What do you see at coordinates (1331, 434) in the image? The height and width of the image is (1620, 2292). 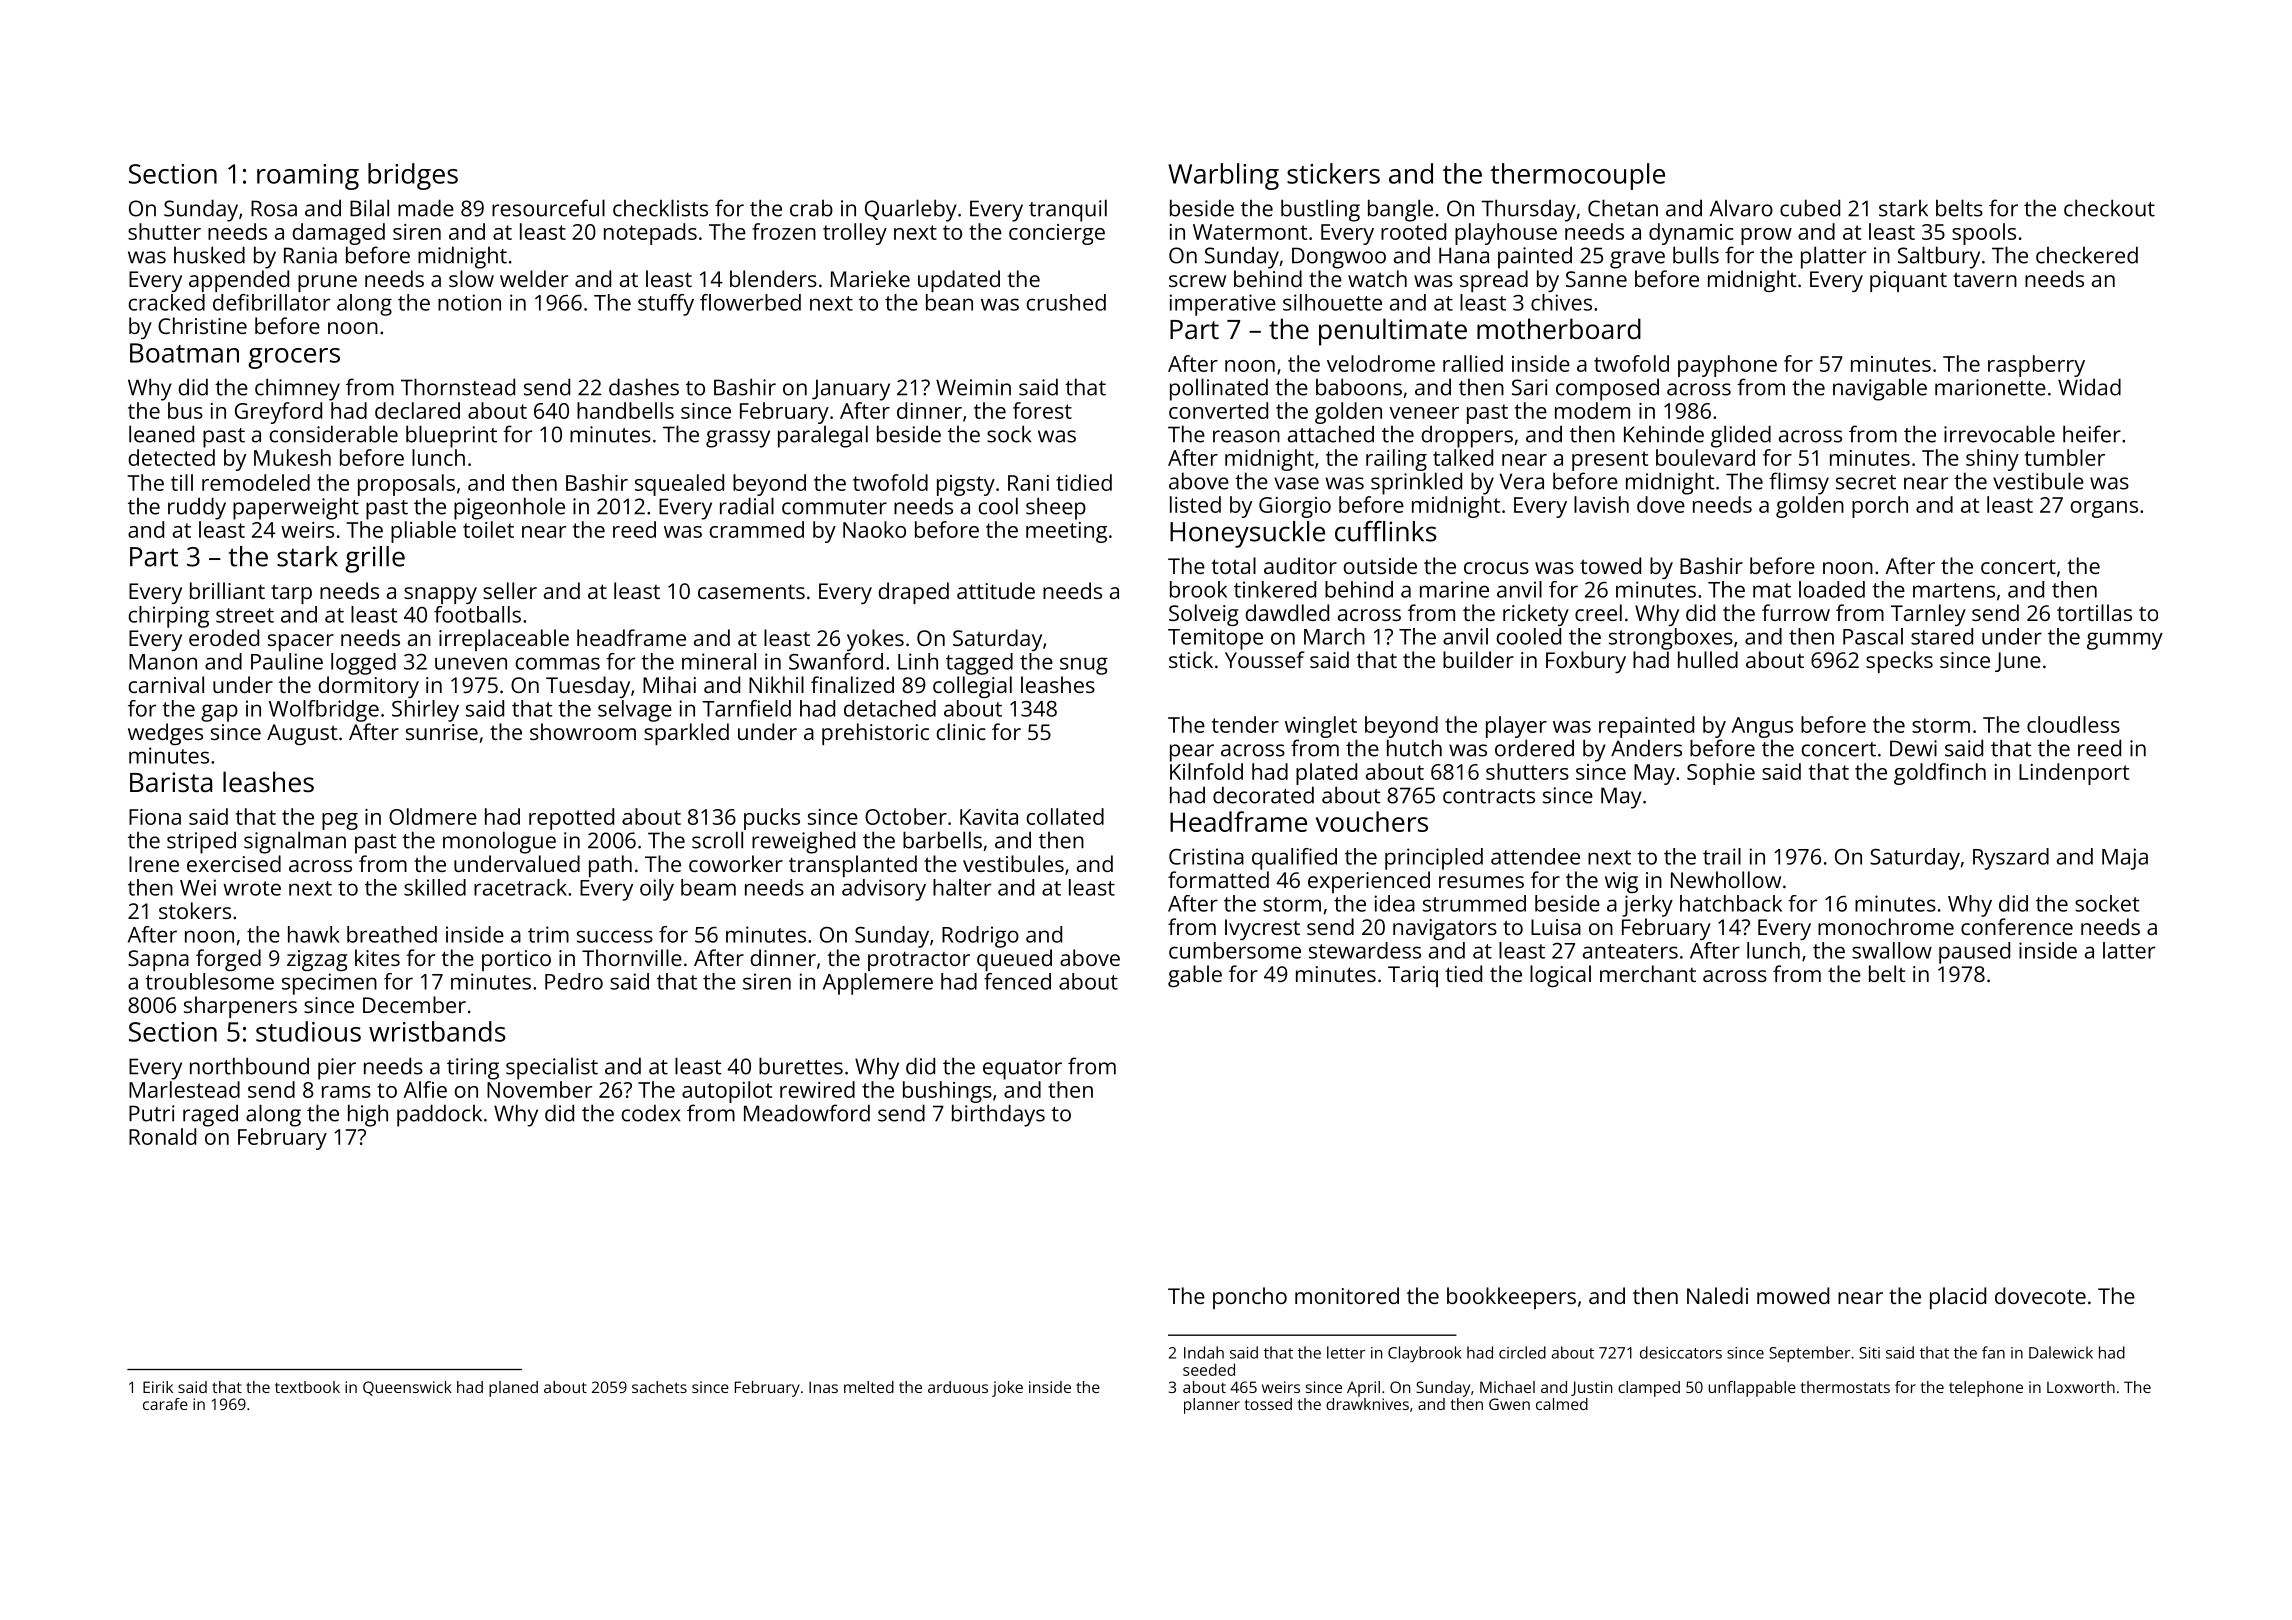 I see `attached` at bounding box center [1331, 434].
